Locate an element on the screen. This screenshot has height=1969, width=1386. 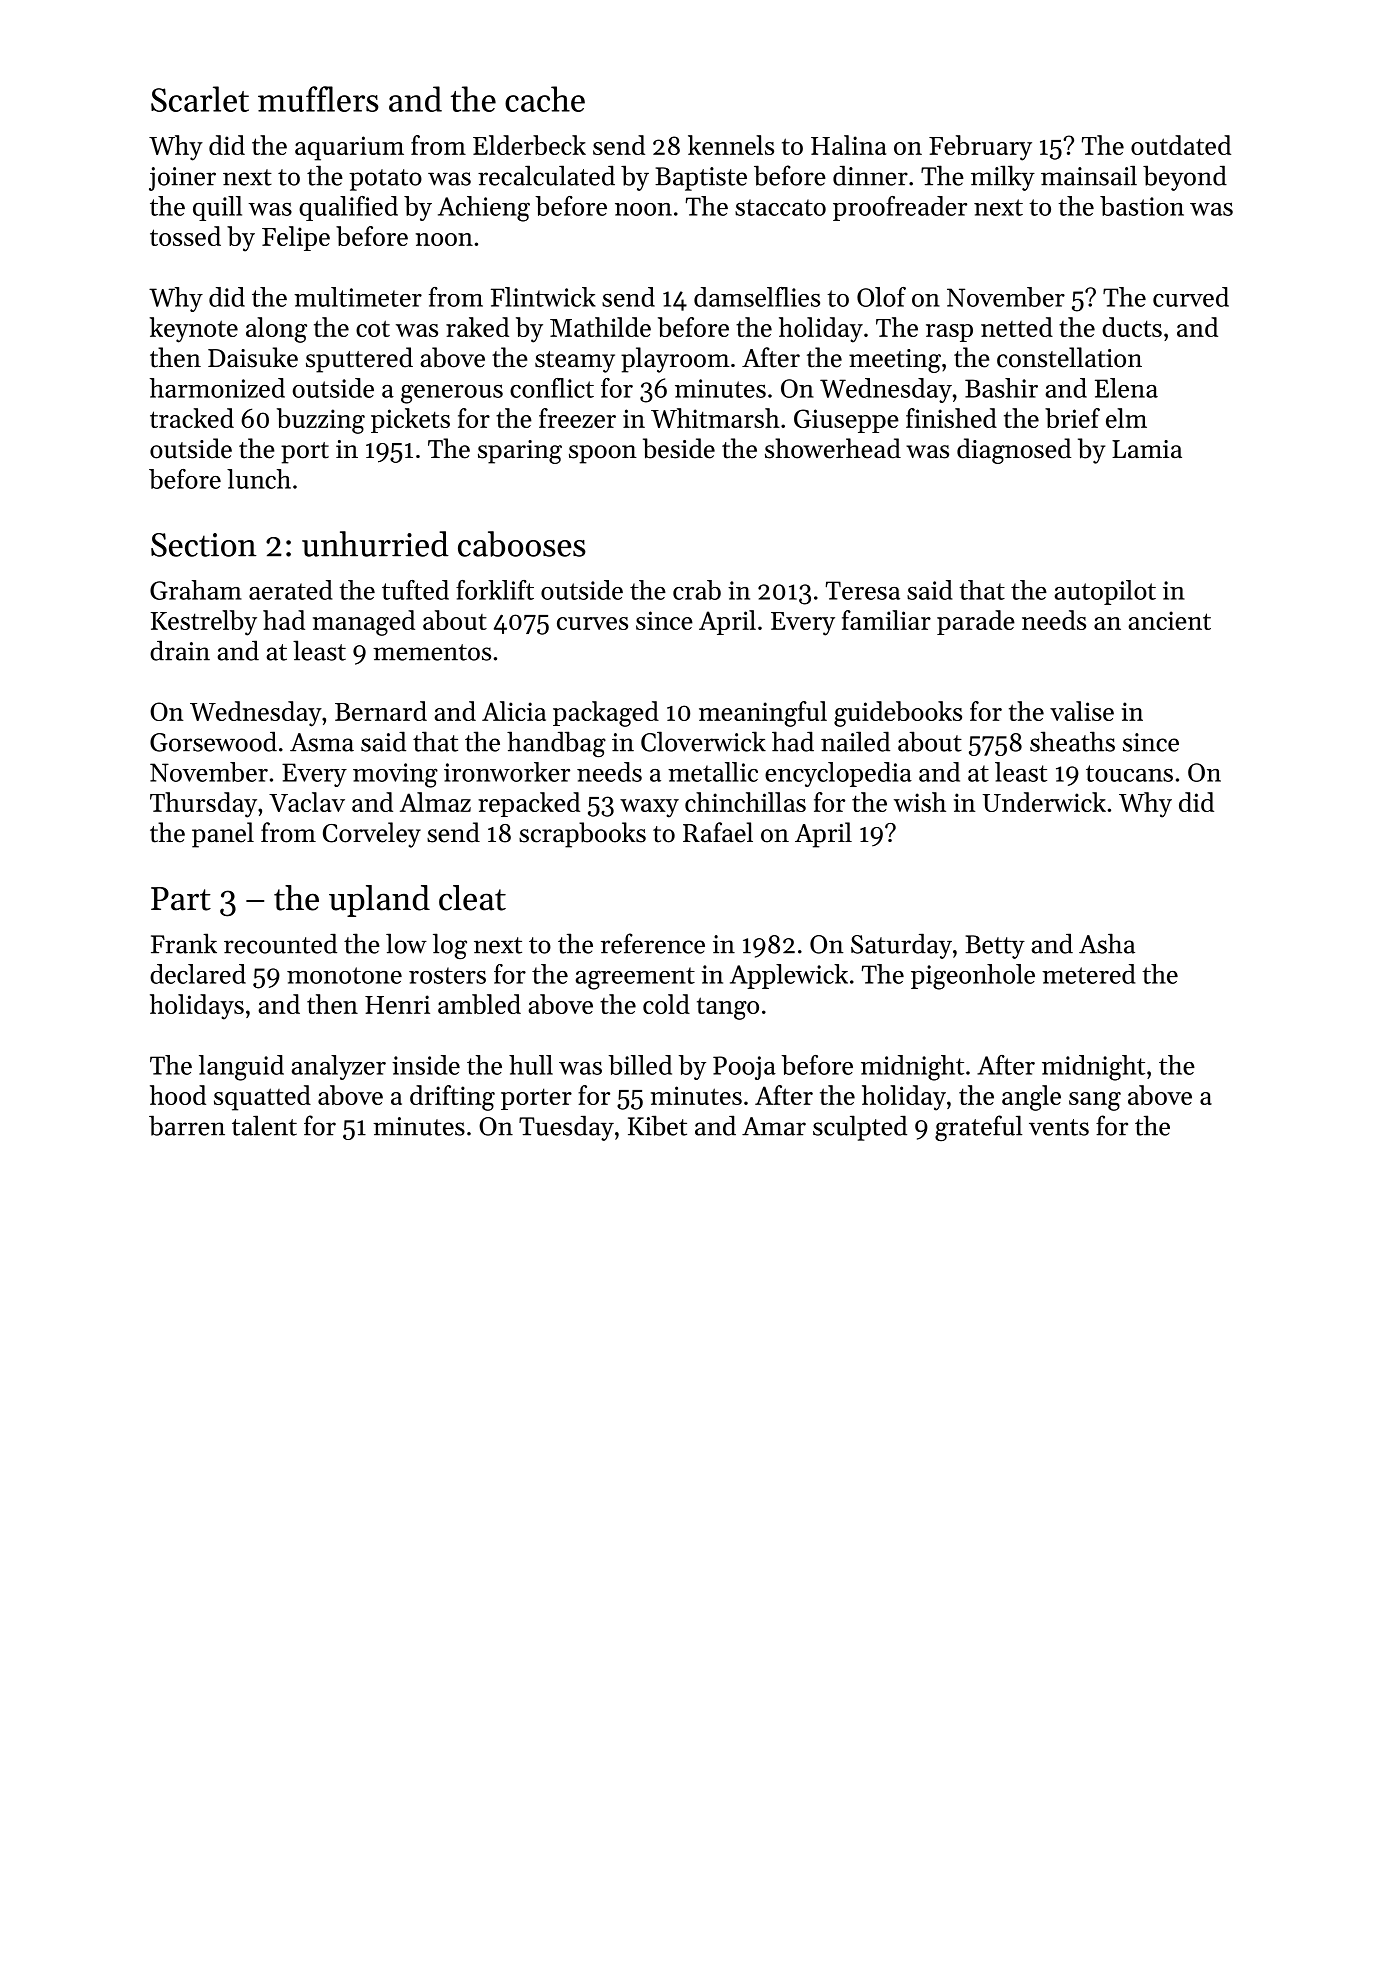
Asha is located at coordinates (1107, 943).
